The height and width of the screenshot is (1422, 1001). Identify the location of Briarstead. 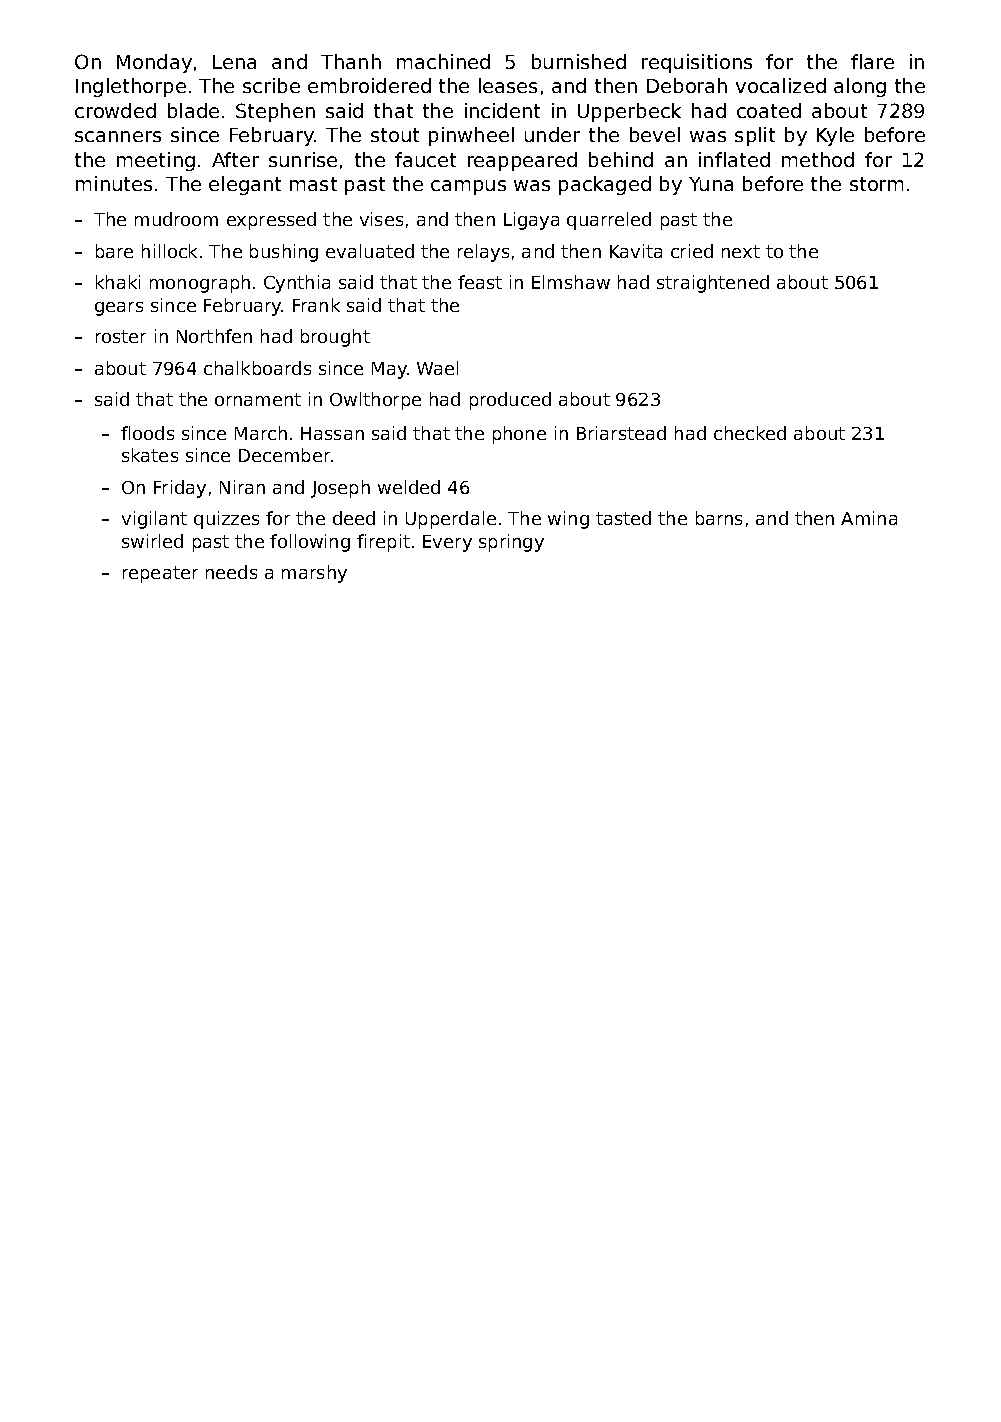
(621, 433).
